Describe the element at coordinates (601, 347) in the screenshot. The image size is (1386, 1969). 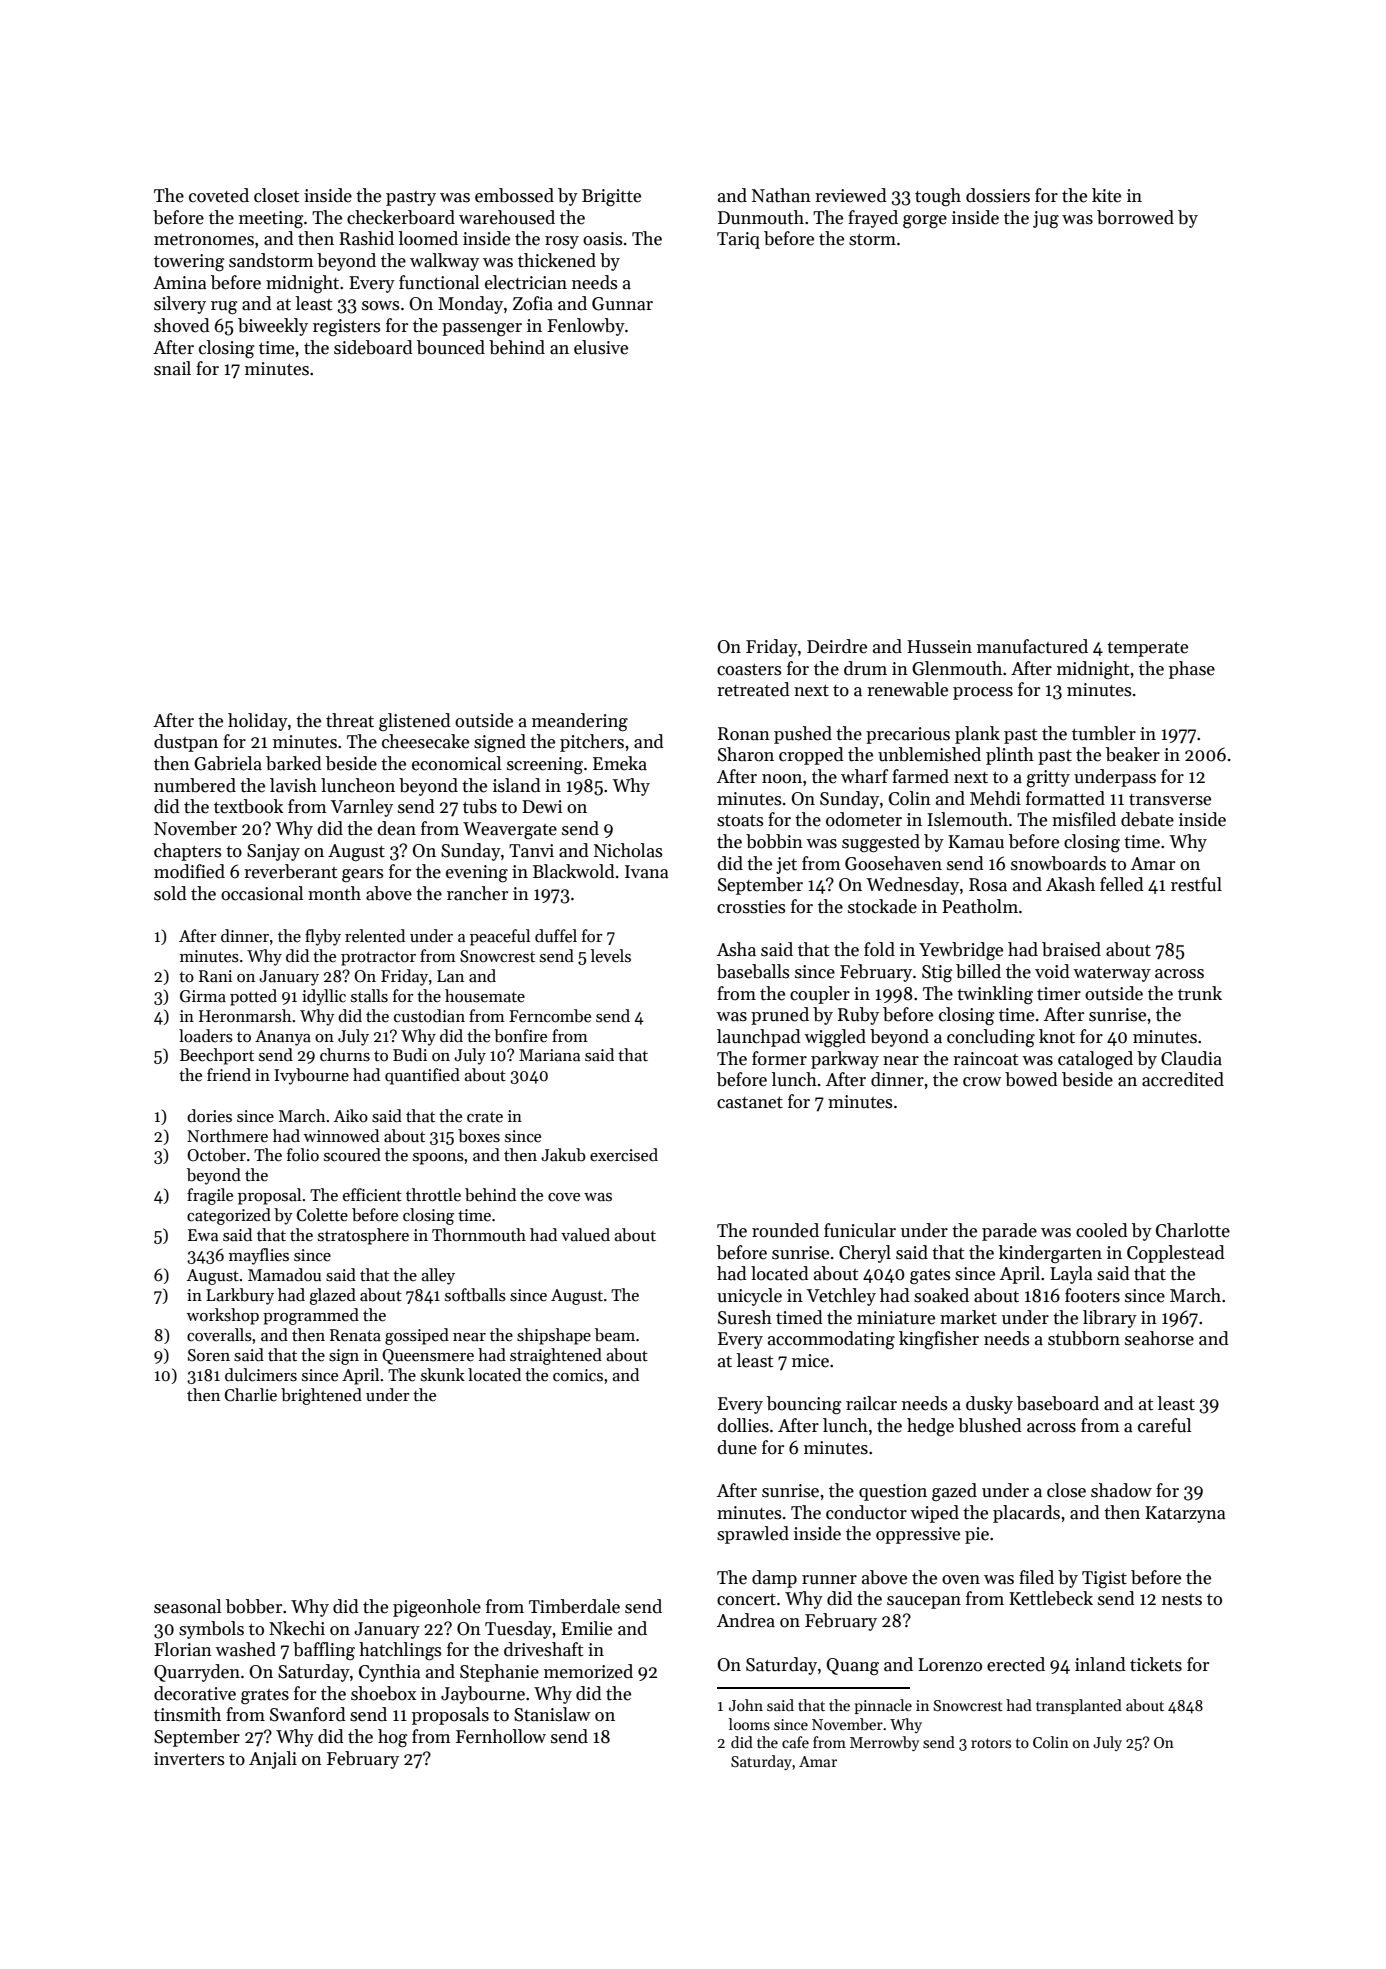
I see `elusive` at that location.
